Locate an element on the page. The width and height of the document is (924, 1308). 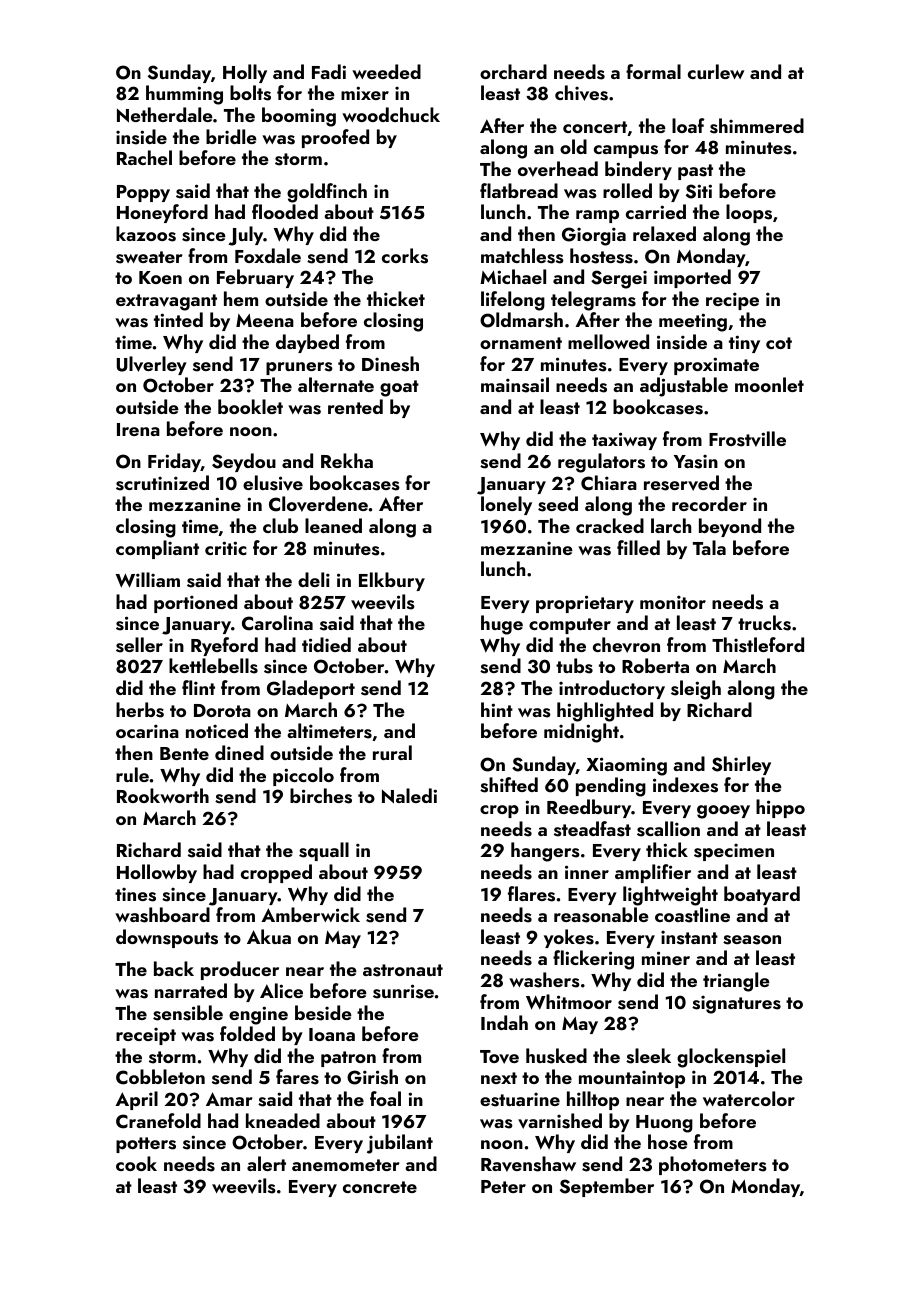
curlew is located at coordinates (716, 71).
